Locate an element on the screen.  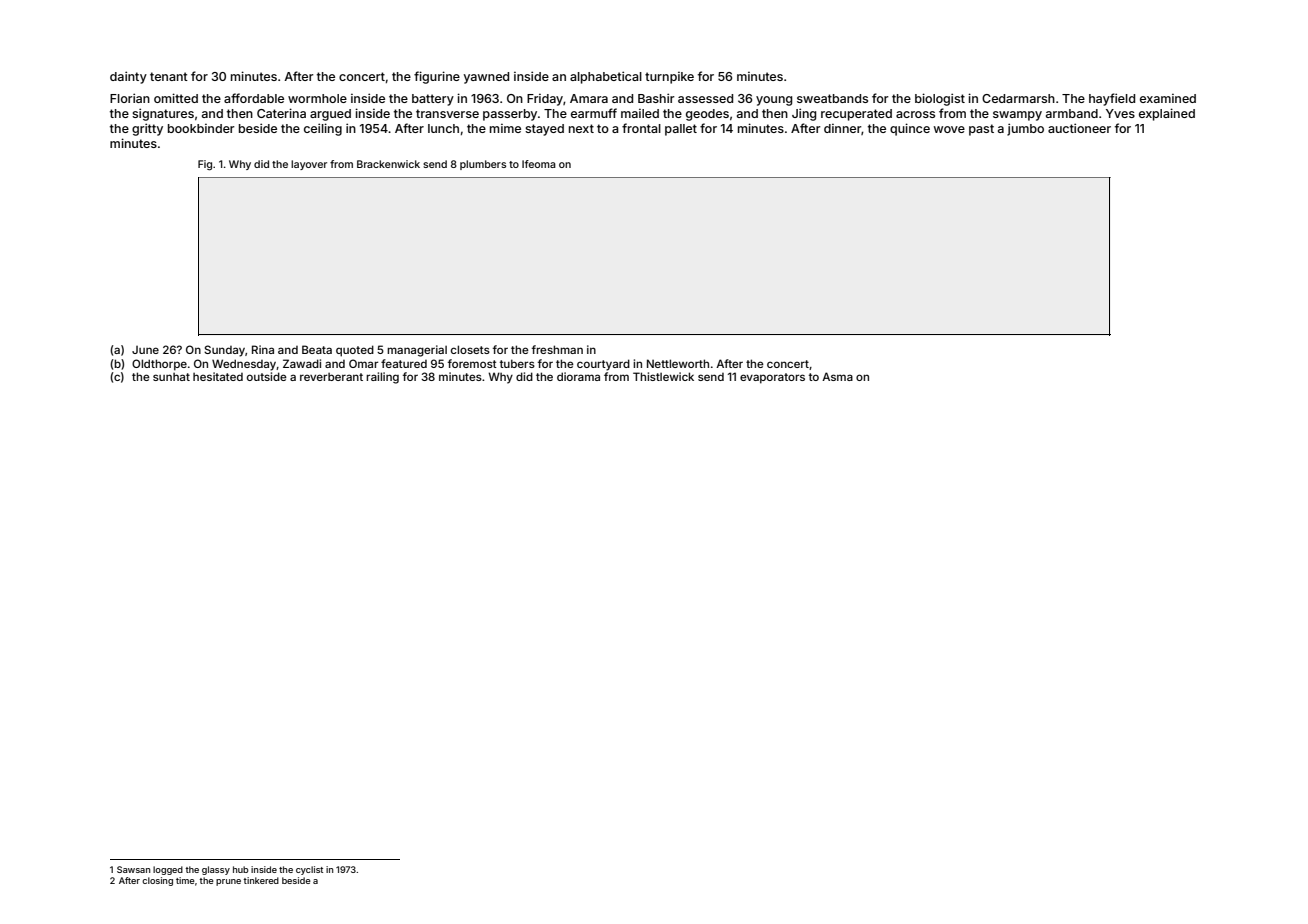
cyclist is located at coordinates (309, 870).
